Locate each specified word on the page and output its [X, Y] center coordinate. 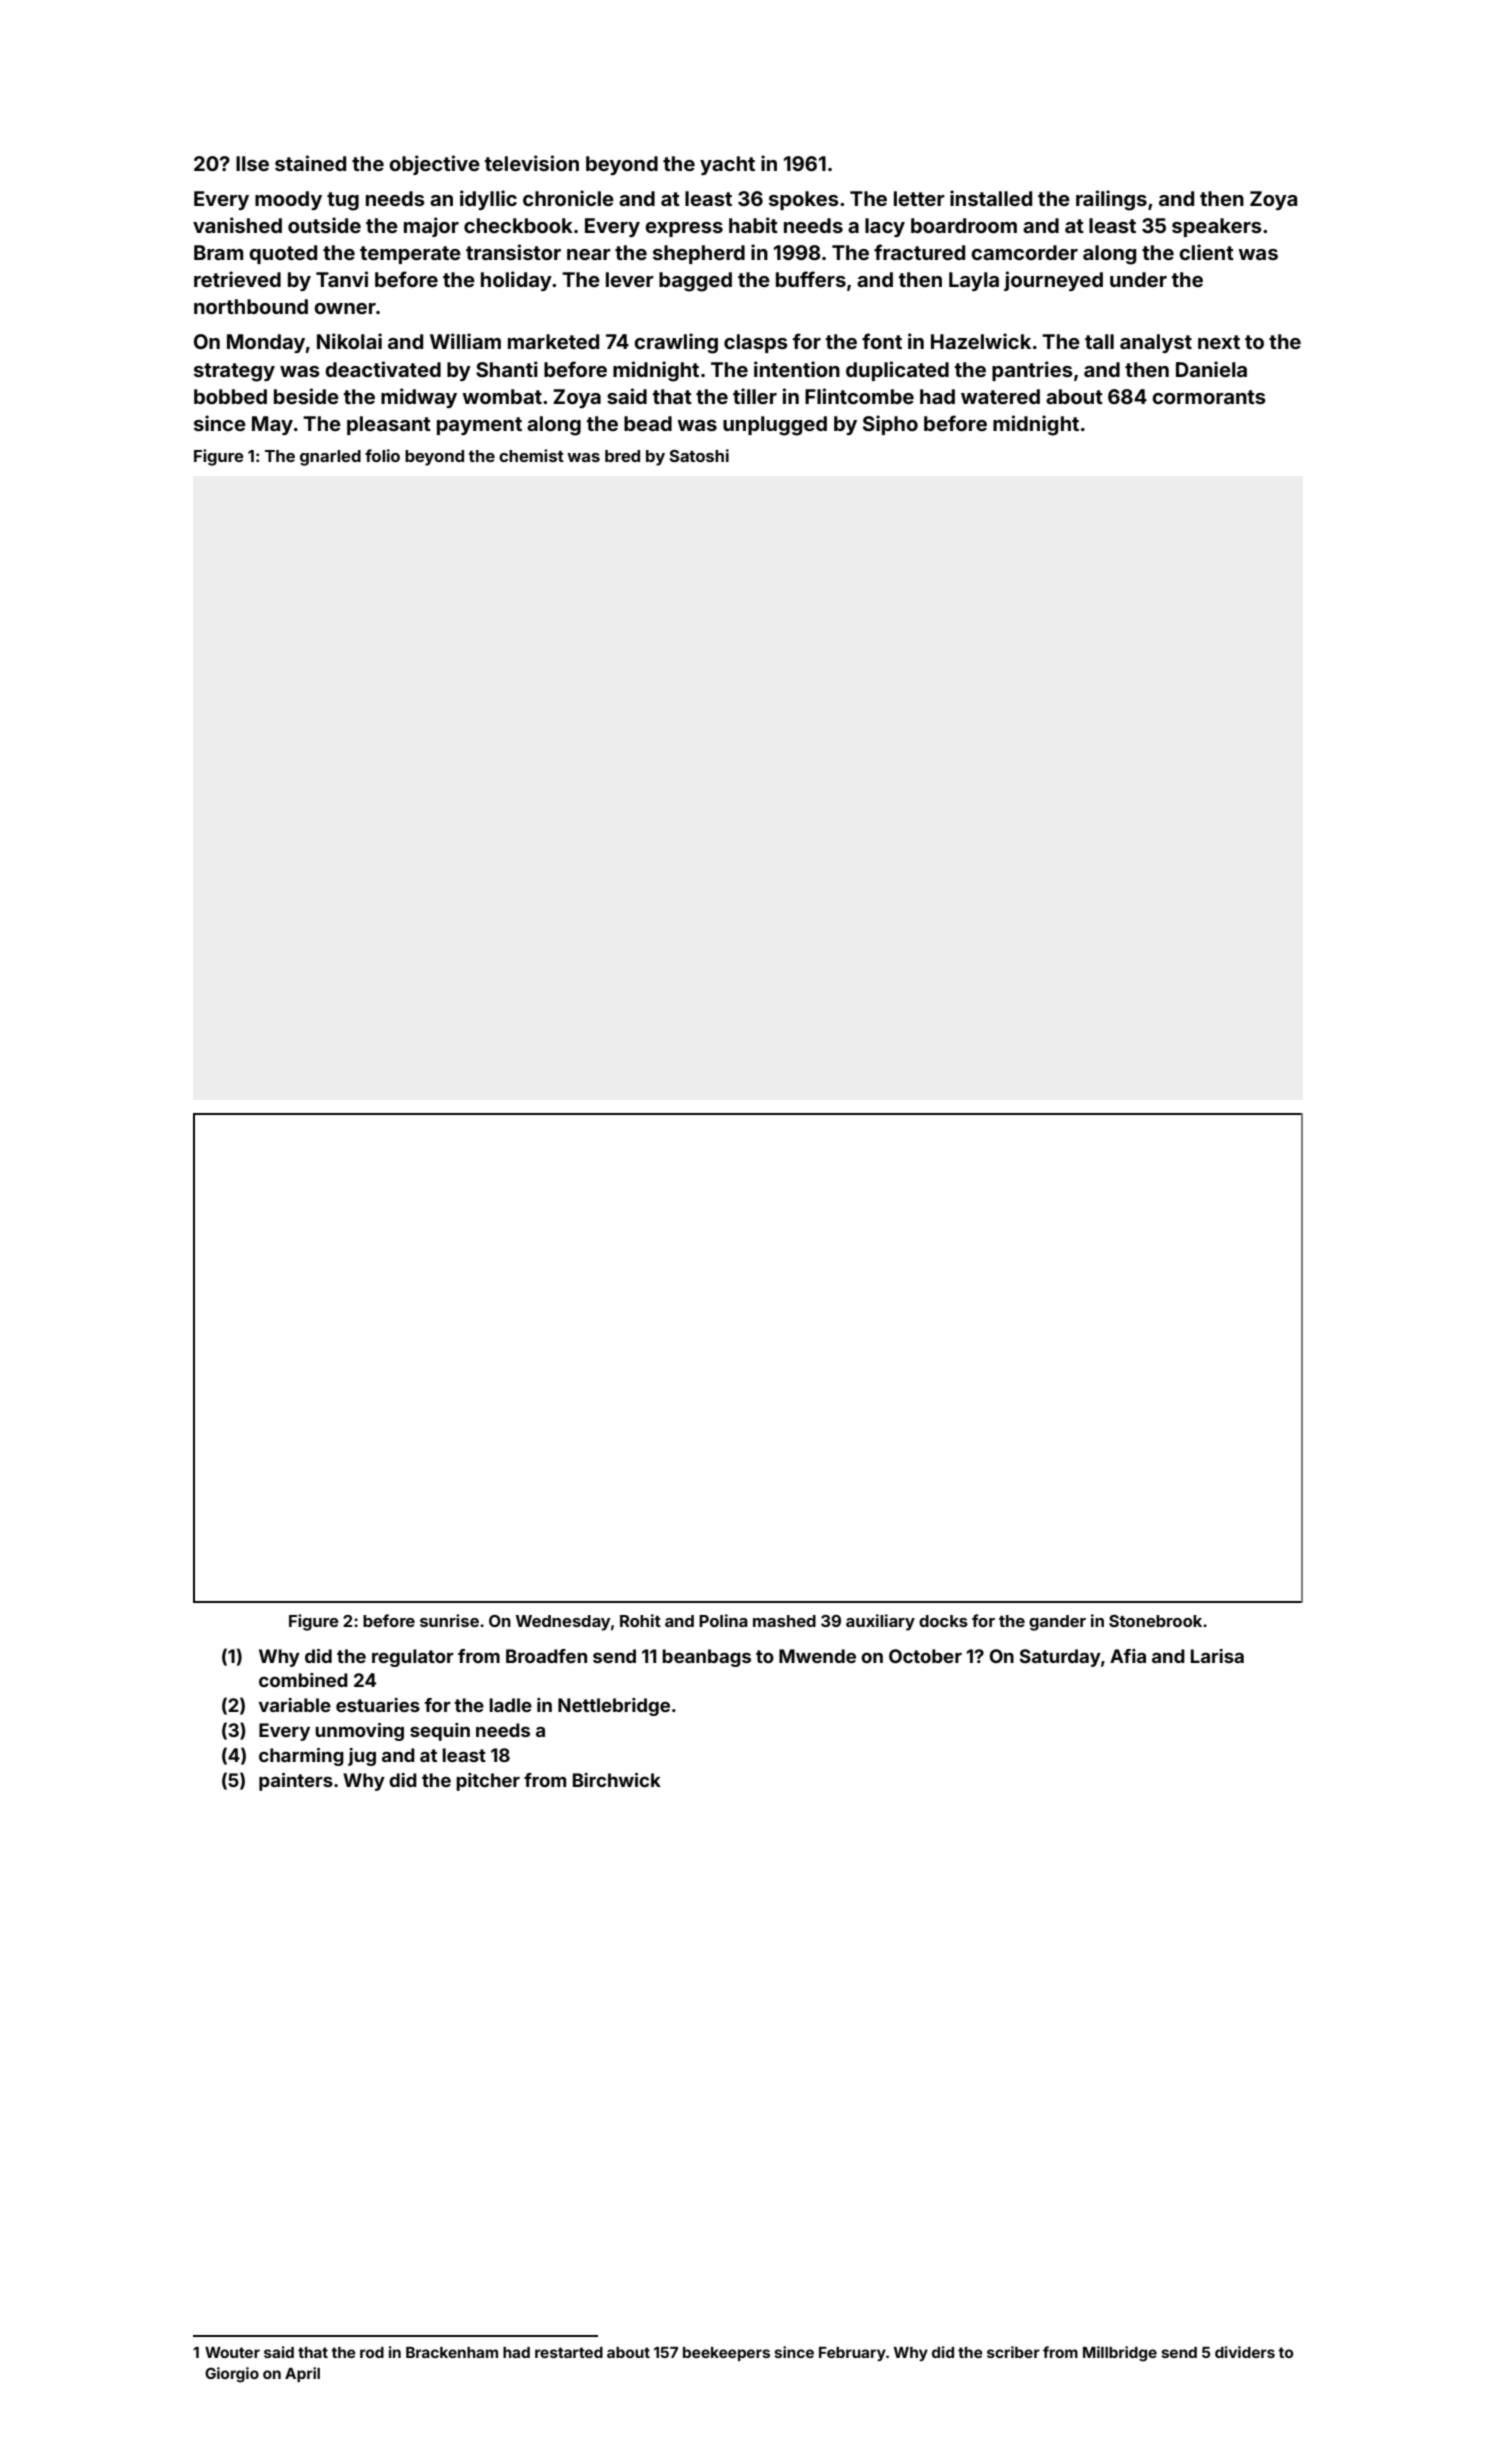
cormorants [1209, 397]
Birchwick [617, 1780]
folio [382, 455]
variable [294, 1705]
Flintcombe [859, 396]
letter [919, 198]
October [925, 1656]
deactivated [383, 369]
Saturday [1060, 1658]
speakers [1217, 227]
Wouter [232, 2352]
